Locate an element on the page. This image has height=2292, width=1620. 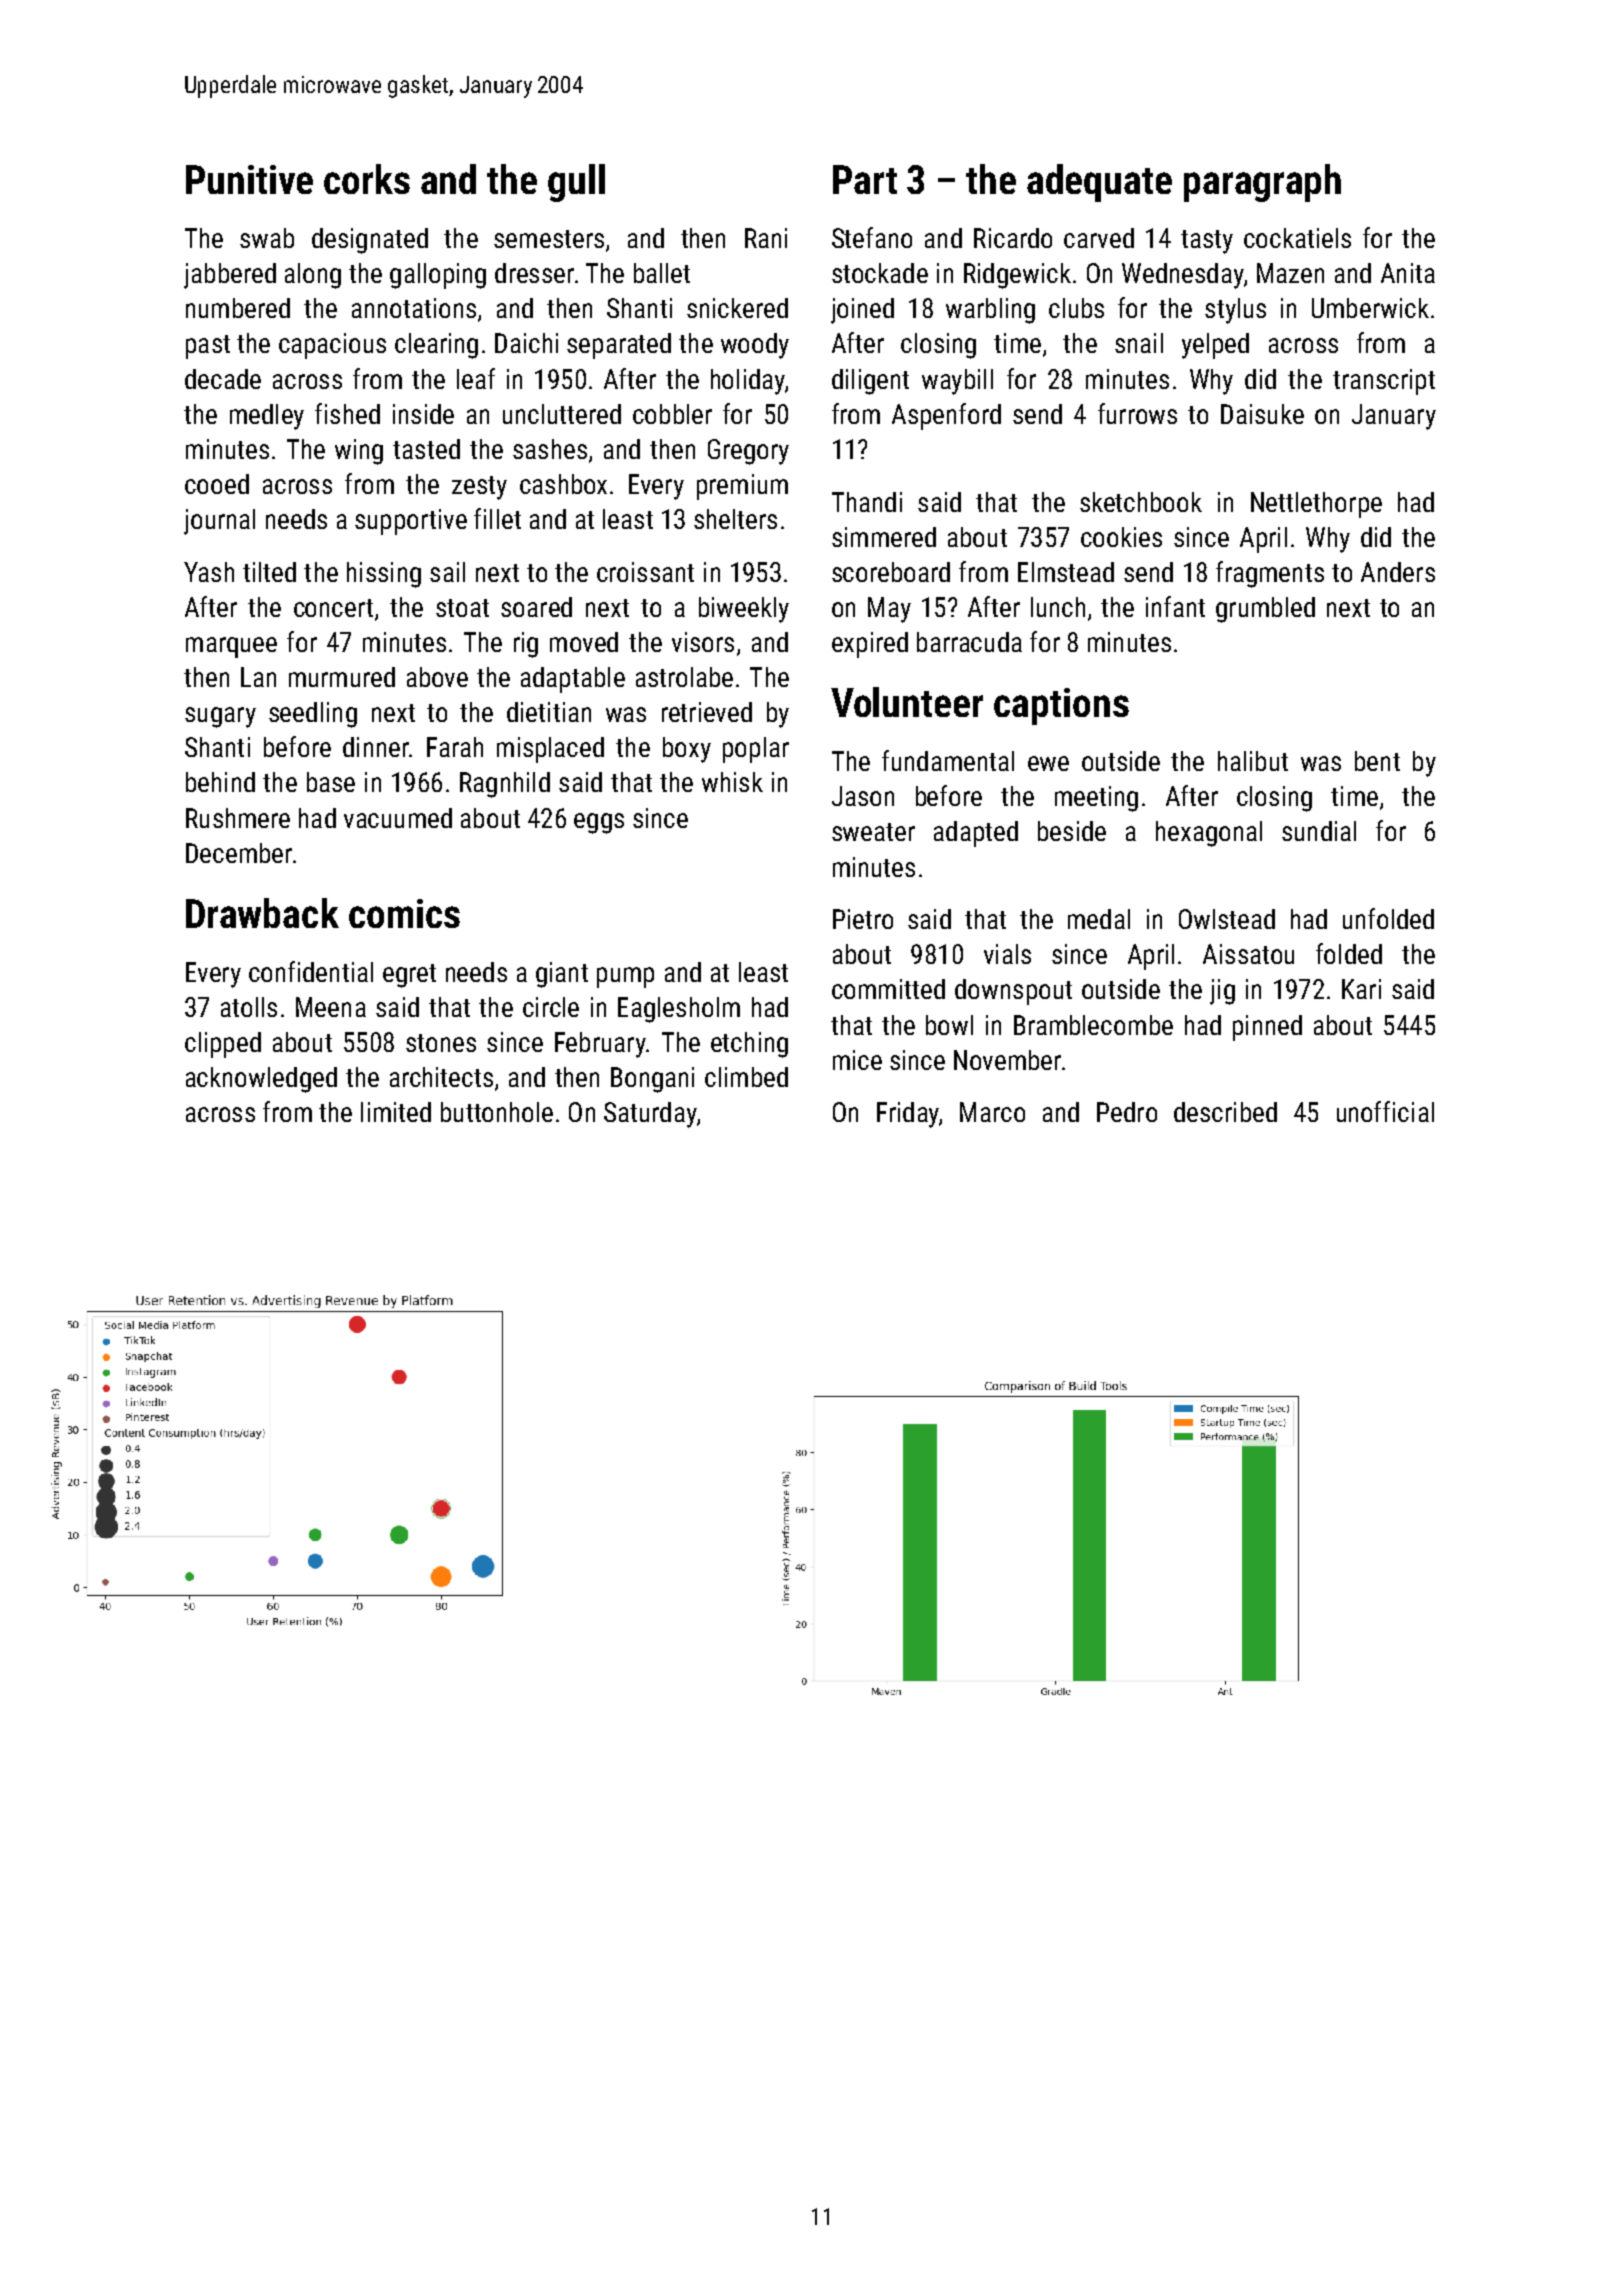
cockatiels is located at coordinates (1297, 238).
